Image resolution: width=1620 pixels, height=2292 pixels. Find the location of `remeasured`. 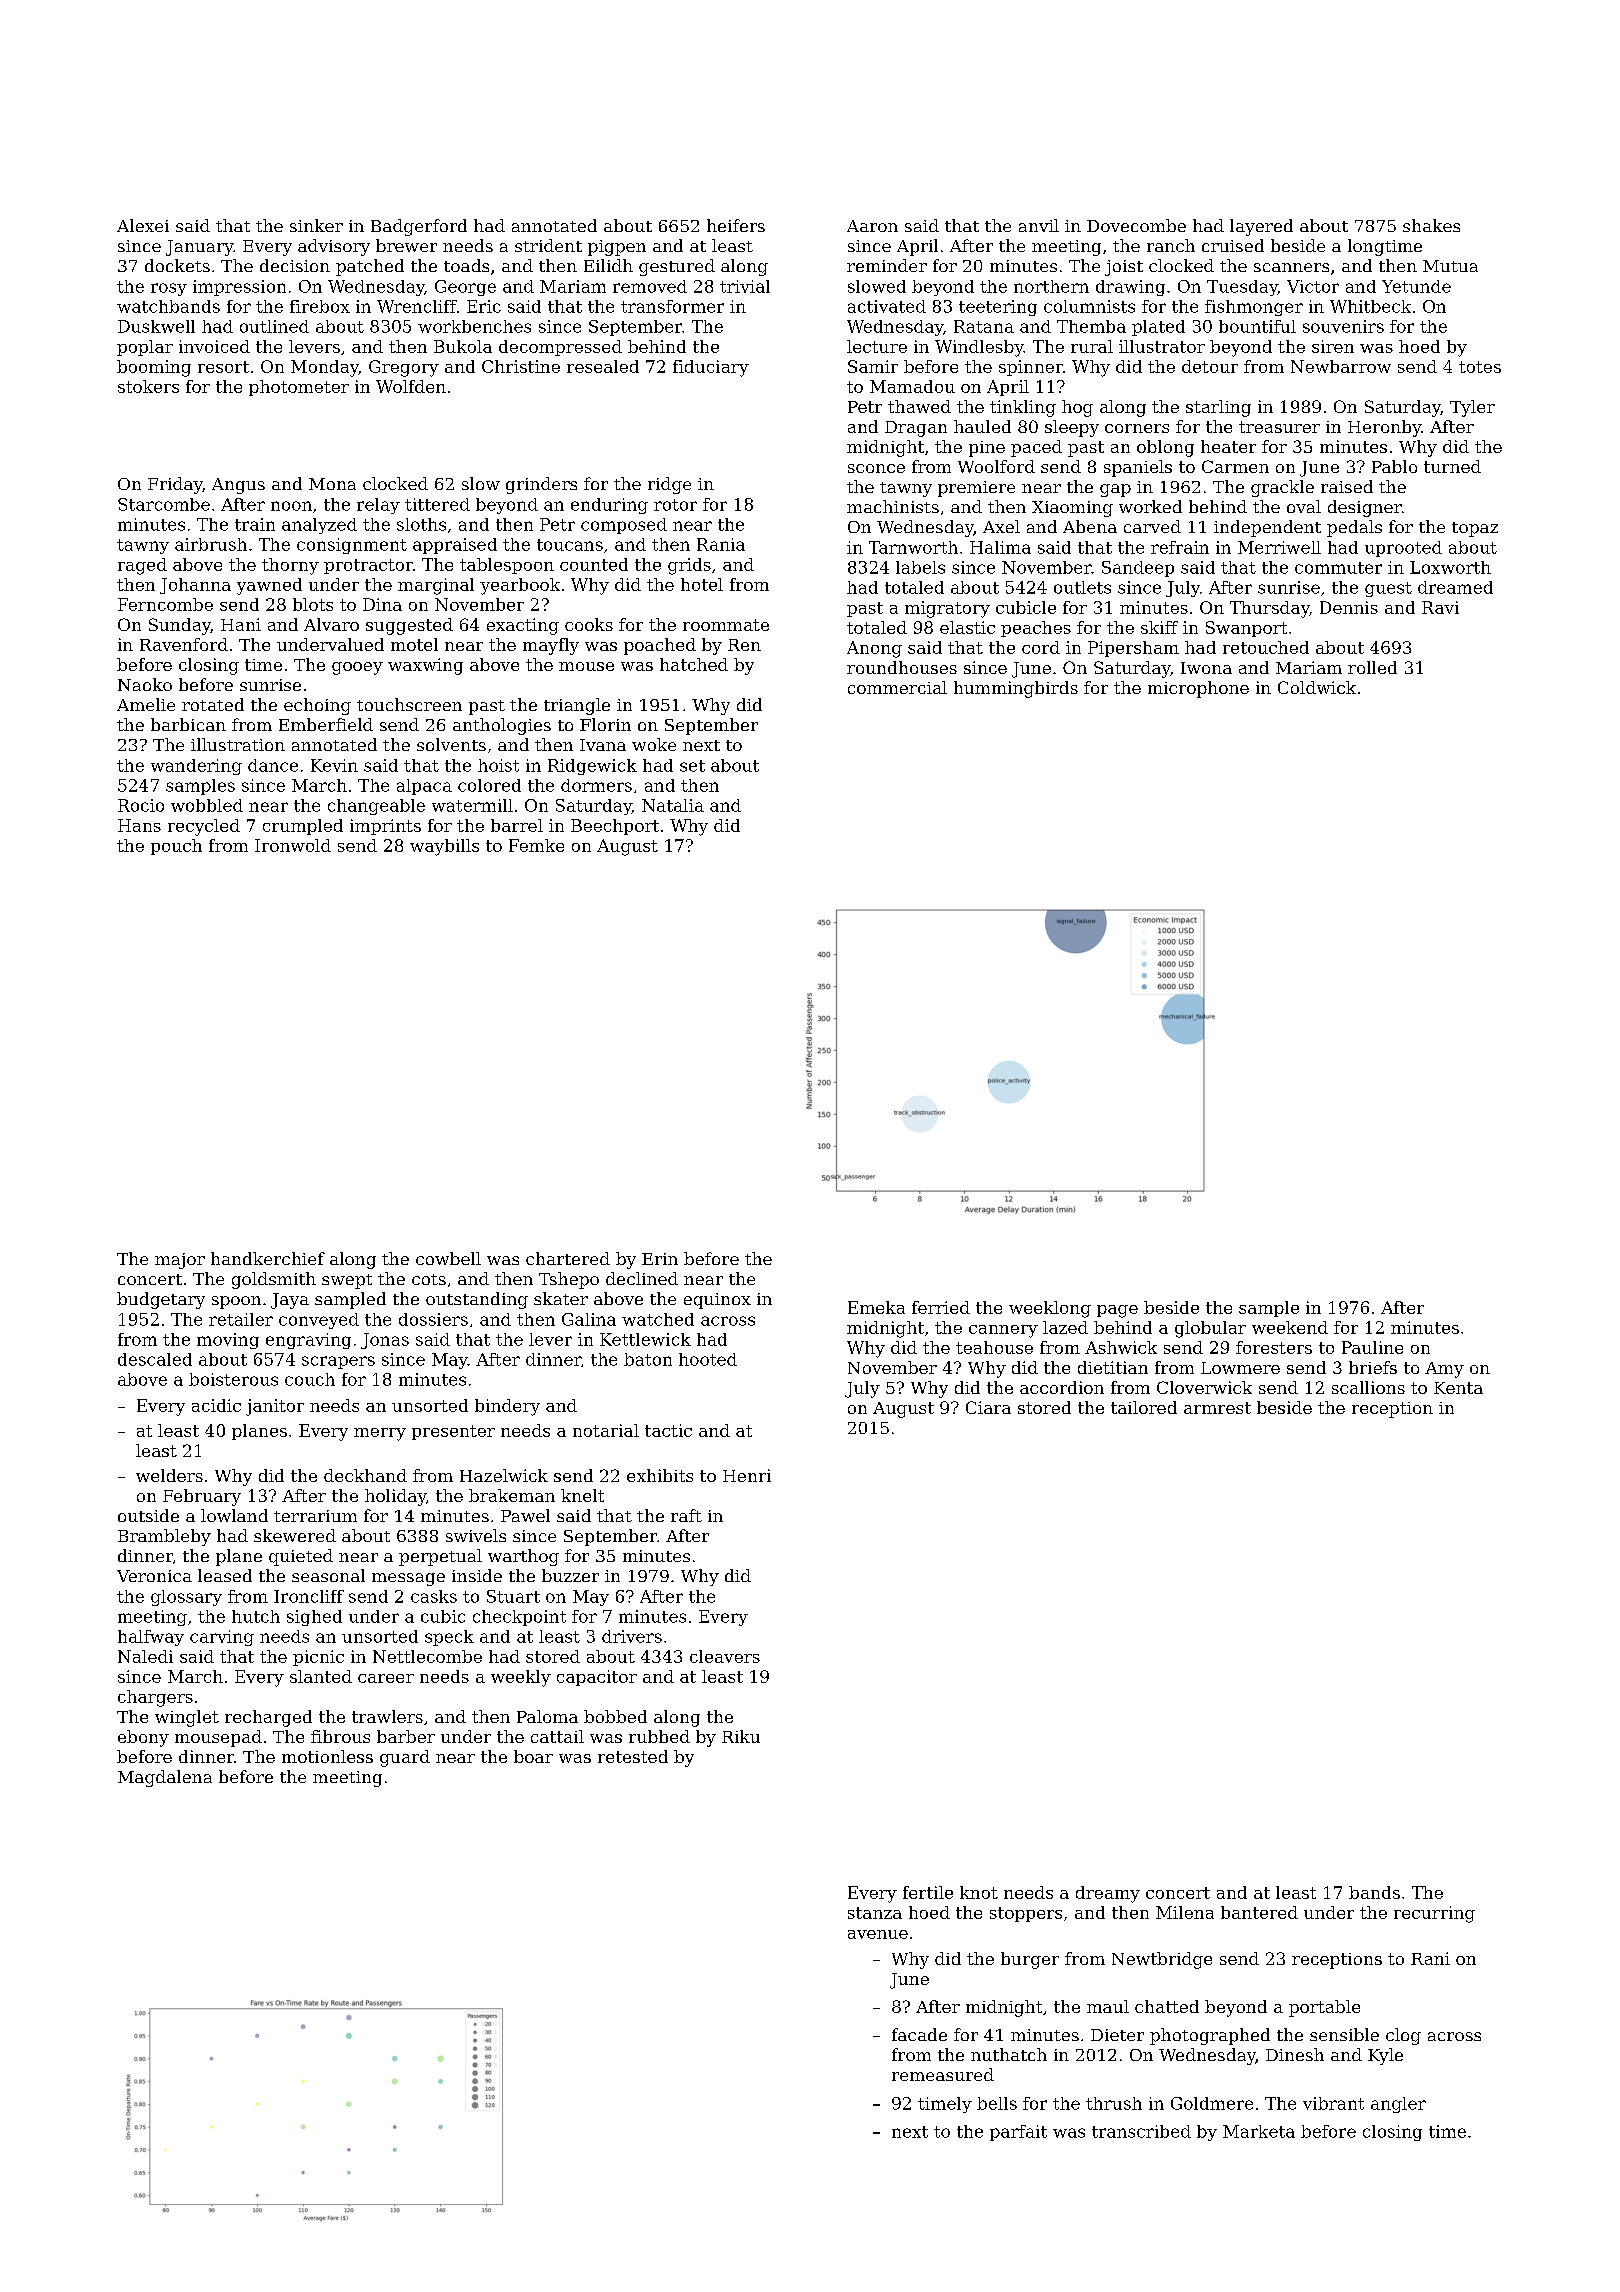

remeasured is located at coordinates (943, 2074).
